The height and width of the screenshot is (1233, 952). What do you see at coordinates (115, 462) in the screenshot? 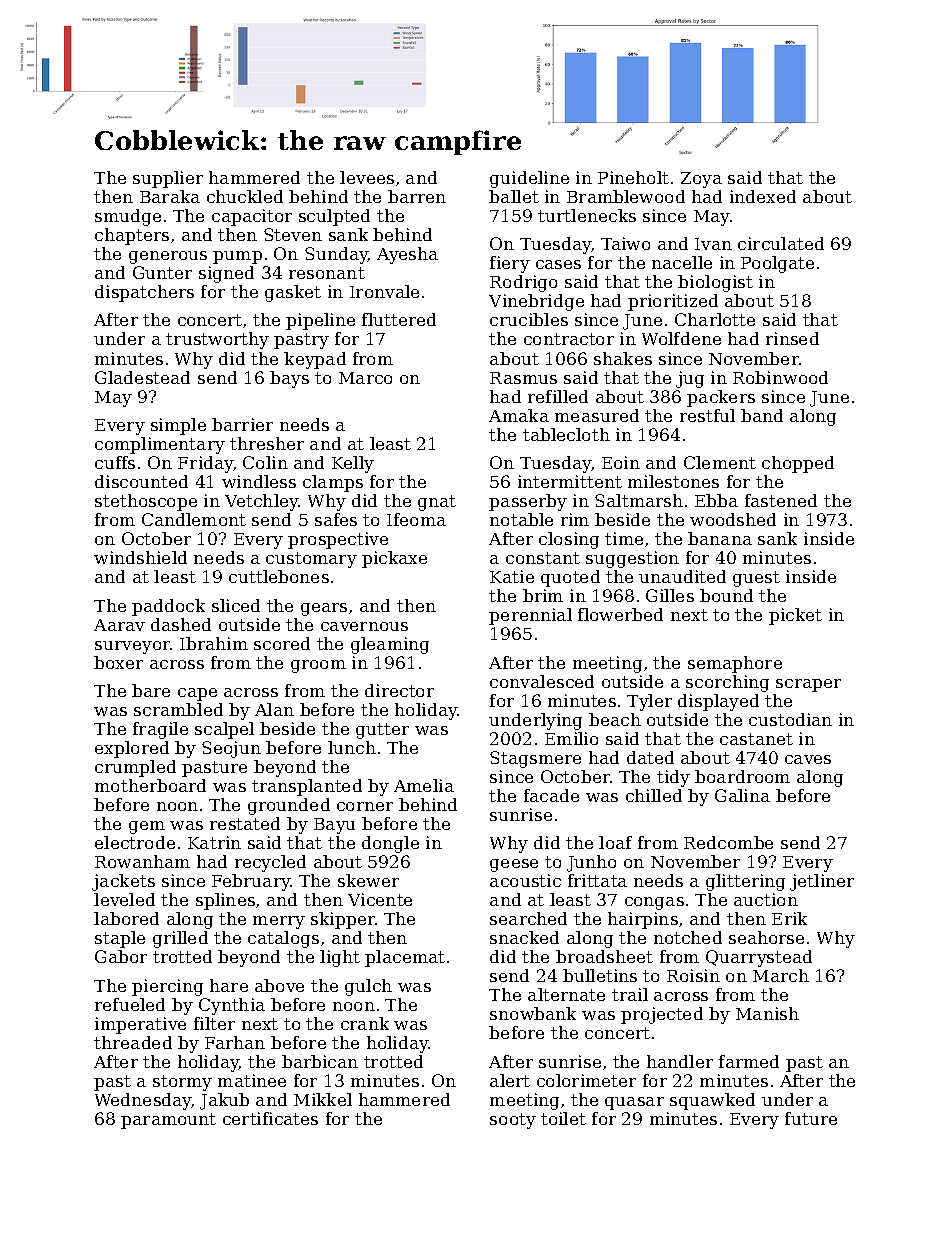
I see `cuffs` at bounding box center [115, 462].
